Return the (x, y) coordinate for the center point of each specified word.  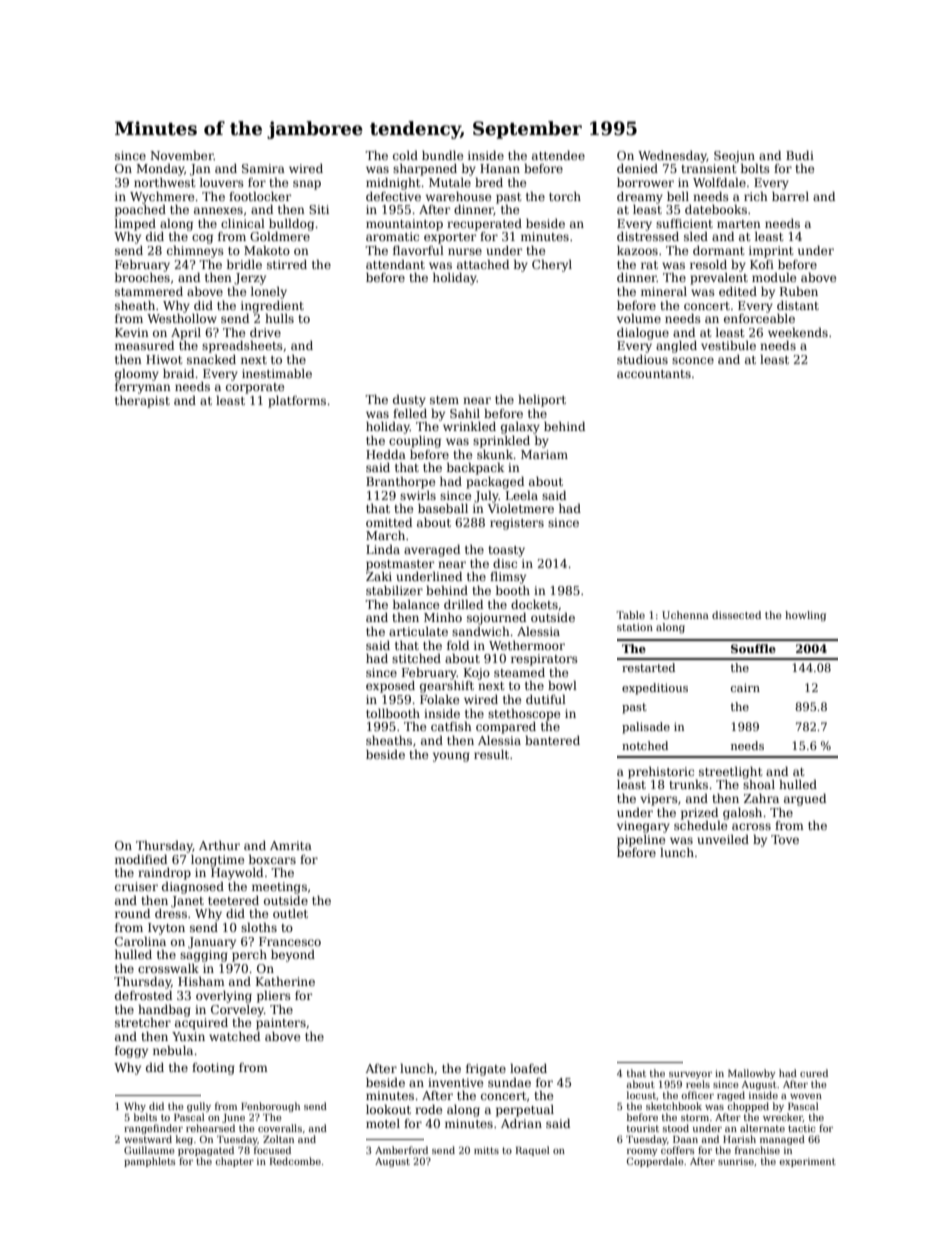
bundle (443, 155)
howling (805, 616)
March (385, 535)
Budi (800, 155)
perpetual (525, 1110)
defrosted (143, 995)
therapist (142, 401)
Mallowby (752, 1074)
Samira (263, 168)
